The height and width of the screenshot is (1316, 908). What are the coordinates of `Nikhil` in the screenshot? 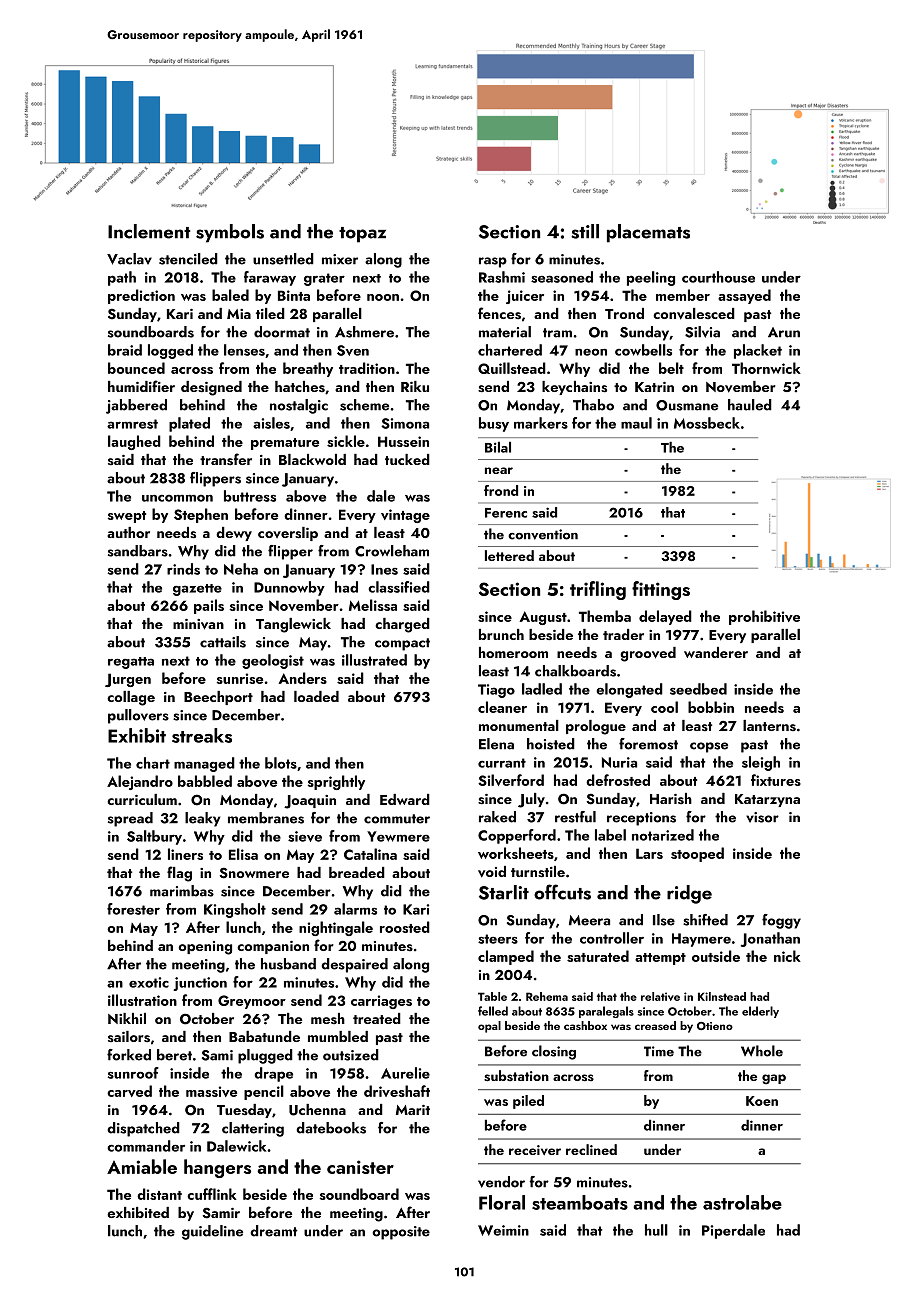 It's located at (127, 1018).
